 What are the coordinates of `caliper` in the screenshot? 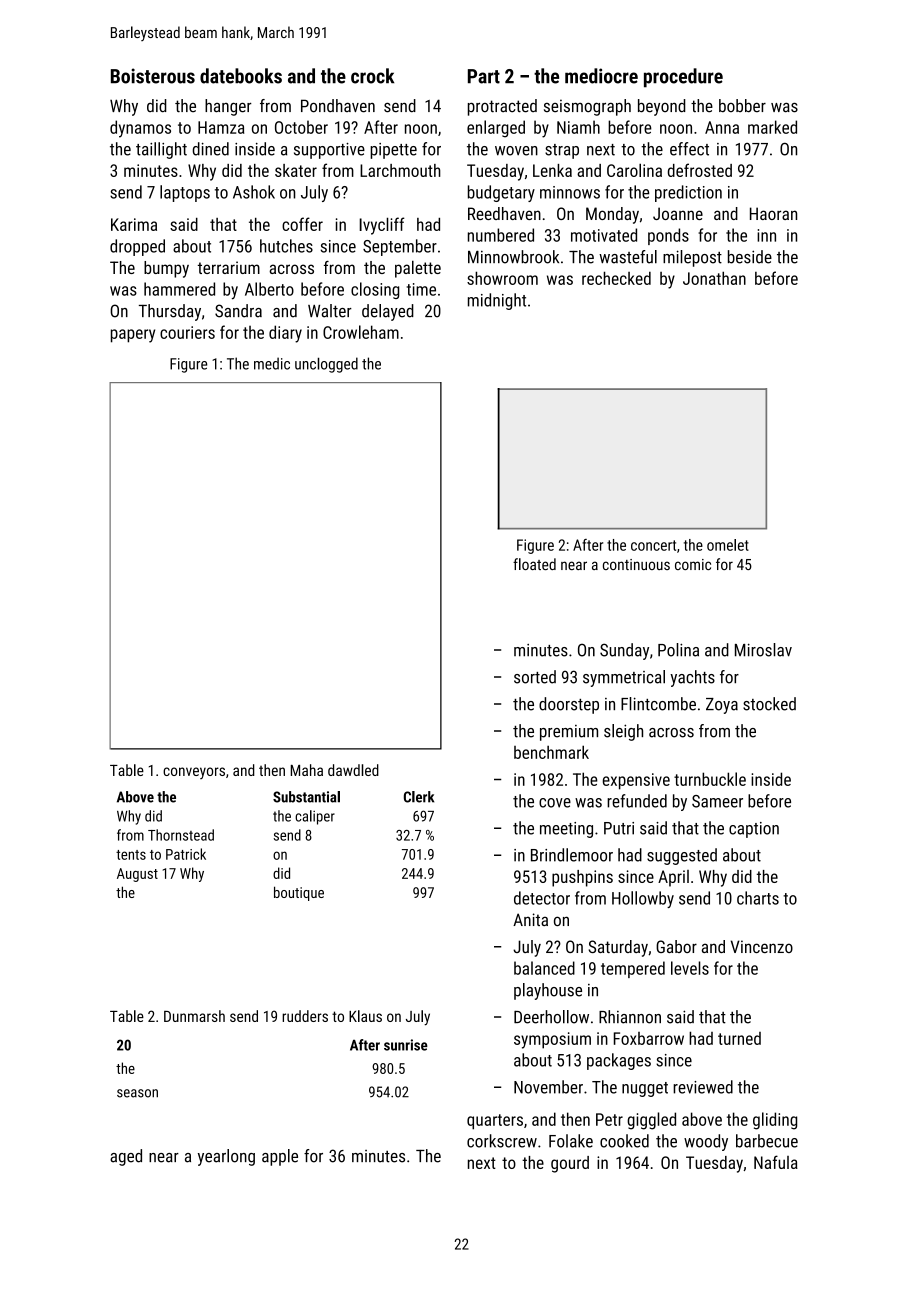 It's located at (315, 817).
